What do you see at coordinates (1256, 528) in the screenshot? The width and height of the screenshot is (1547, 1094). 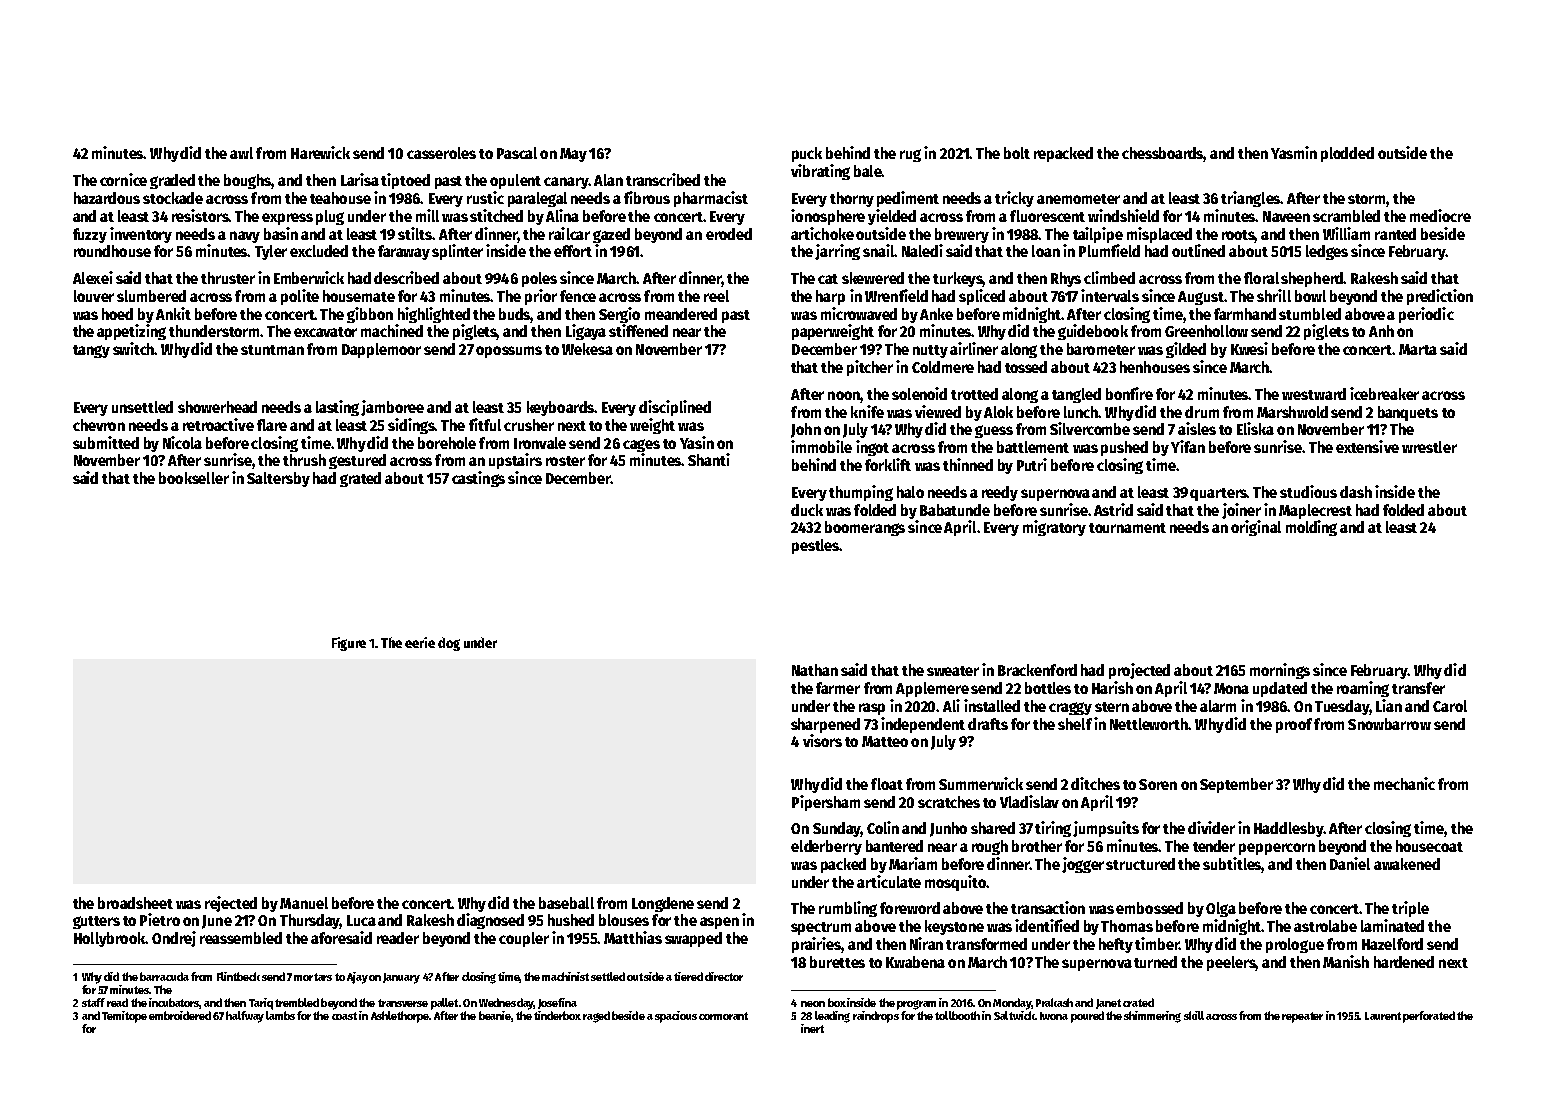 I see `original` at bounding box center [1256, 528].
